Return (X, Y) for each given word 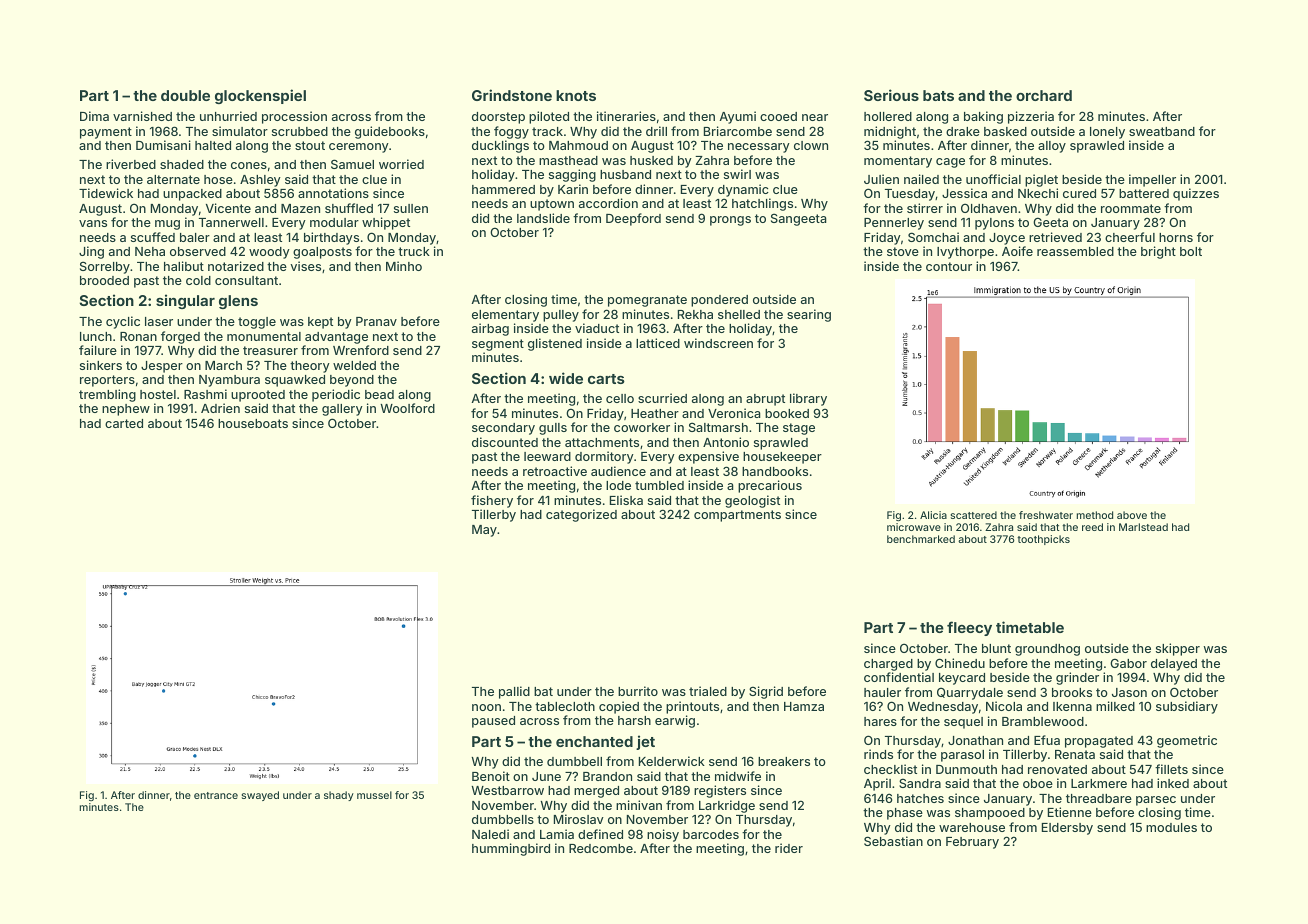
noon (486, 707)
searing (809, 315)
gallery (342, 410)
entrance (216, 795)
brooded (104, 280)
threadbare (1099, 798)
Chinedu (960, 663)
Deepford (633, 219)
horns (1176, 237)
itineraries (626, 116)
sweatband (1162, 131)
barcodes (711, 834)
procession (294, 117)
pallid (514, 692)
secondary (503, 429)
